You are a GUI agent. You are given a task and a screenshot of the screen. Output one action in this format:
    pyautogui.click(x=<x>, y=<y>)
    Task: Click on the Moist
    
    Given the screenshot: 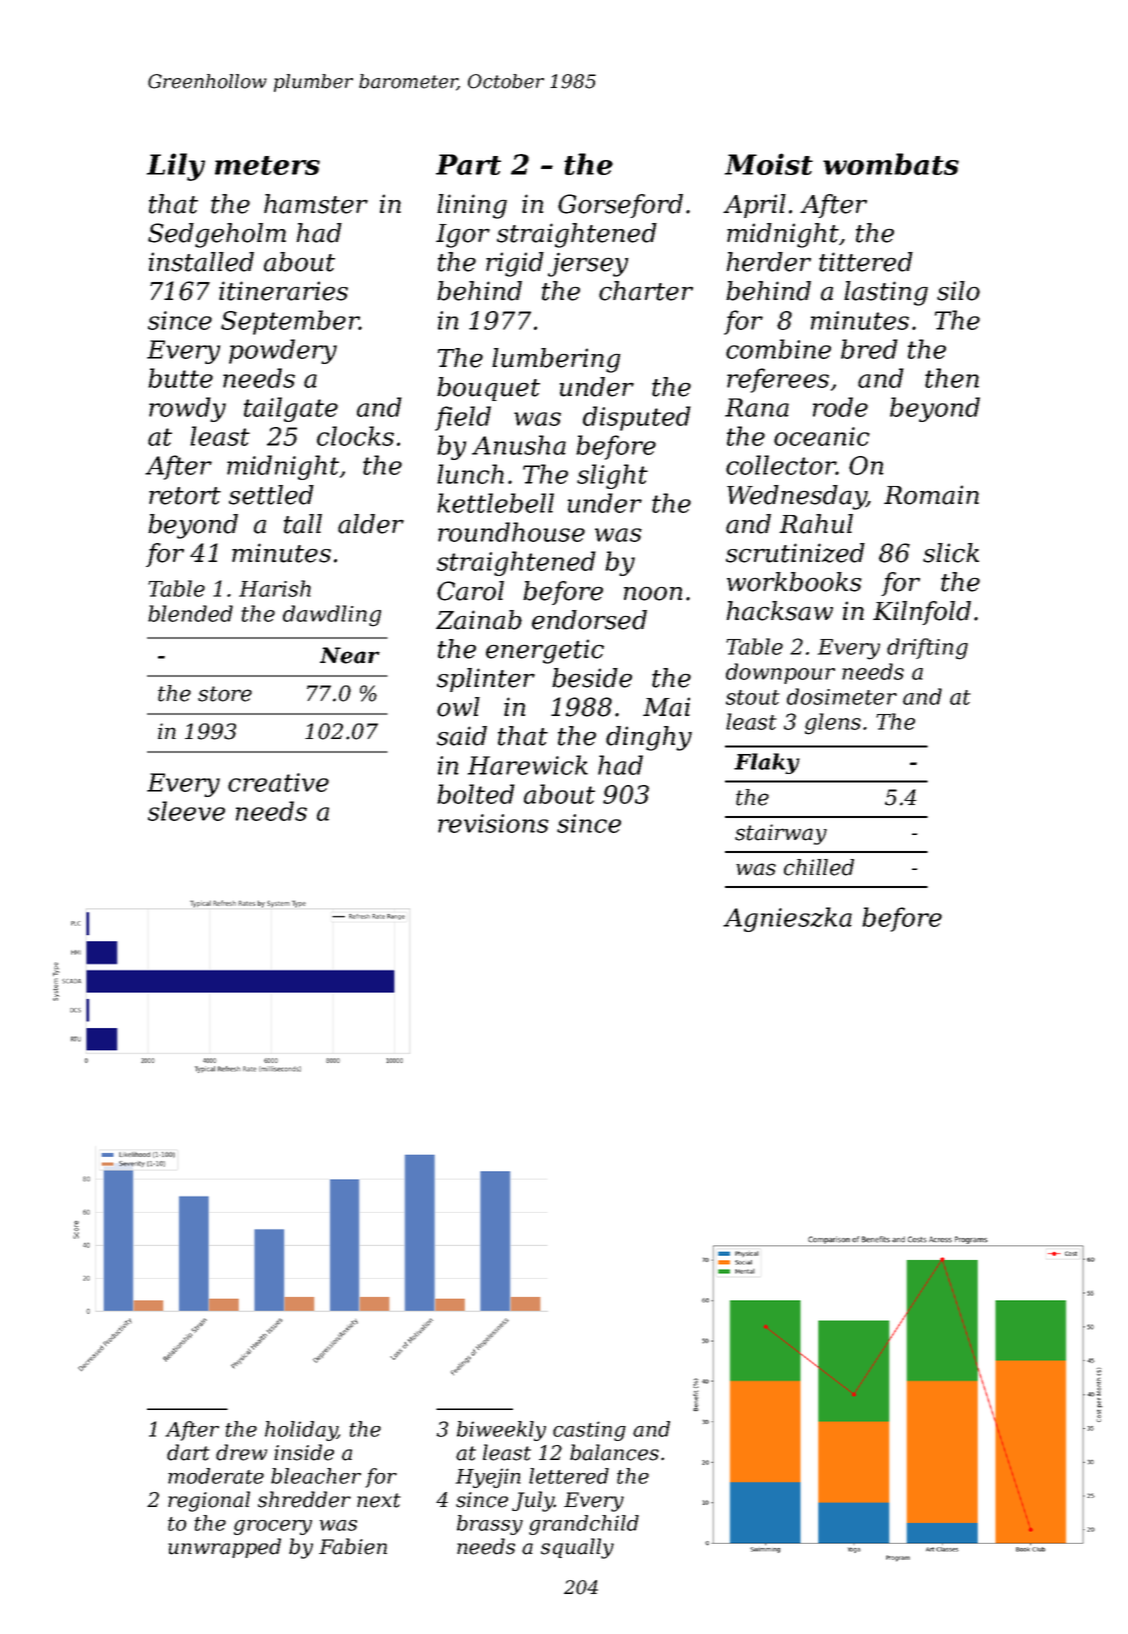 What is the action you would take?
    pyautogui.click(x=769, y=164)
